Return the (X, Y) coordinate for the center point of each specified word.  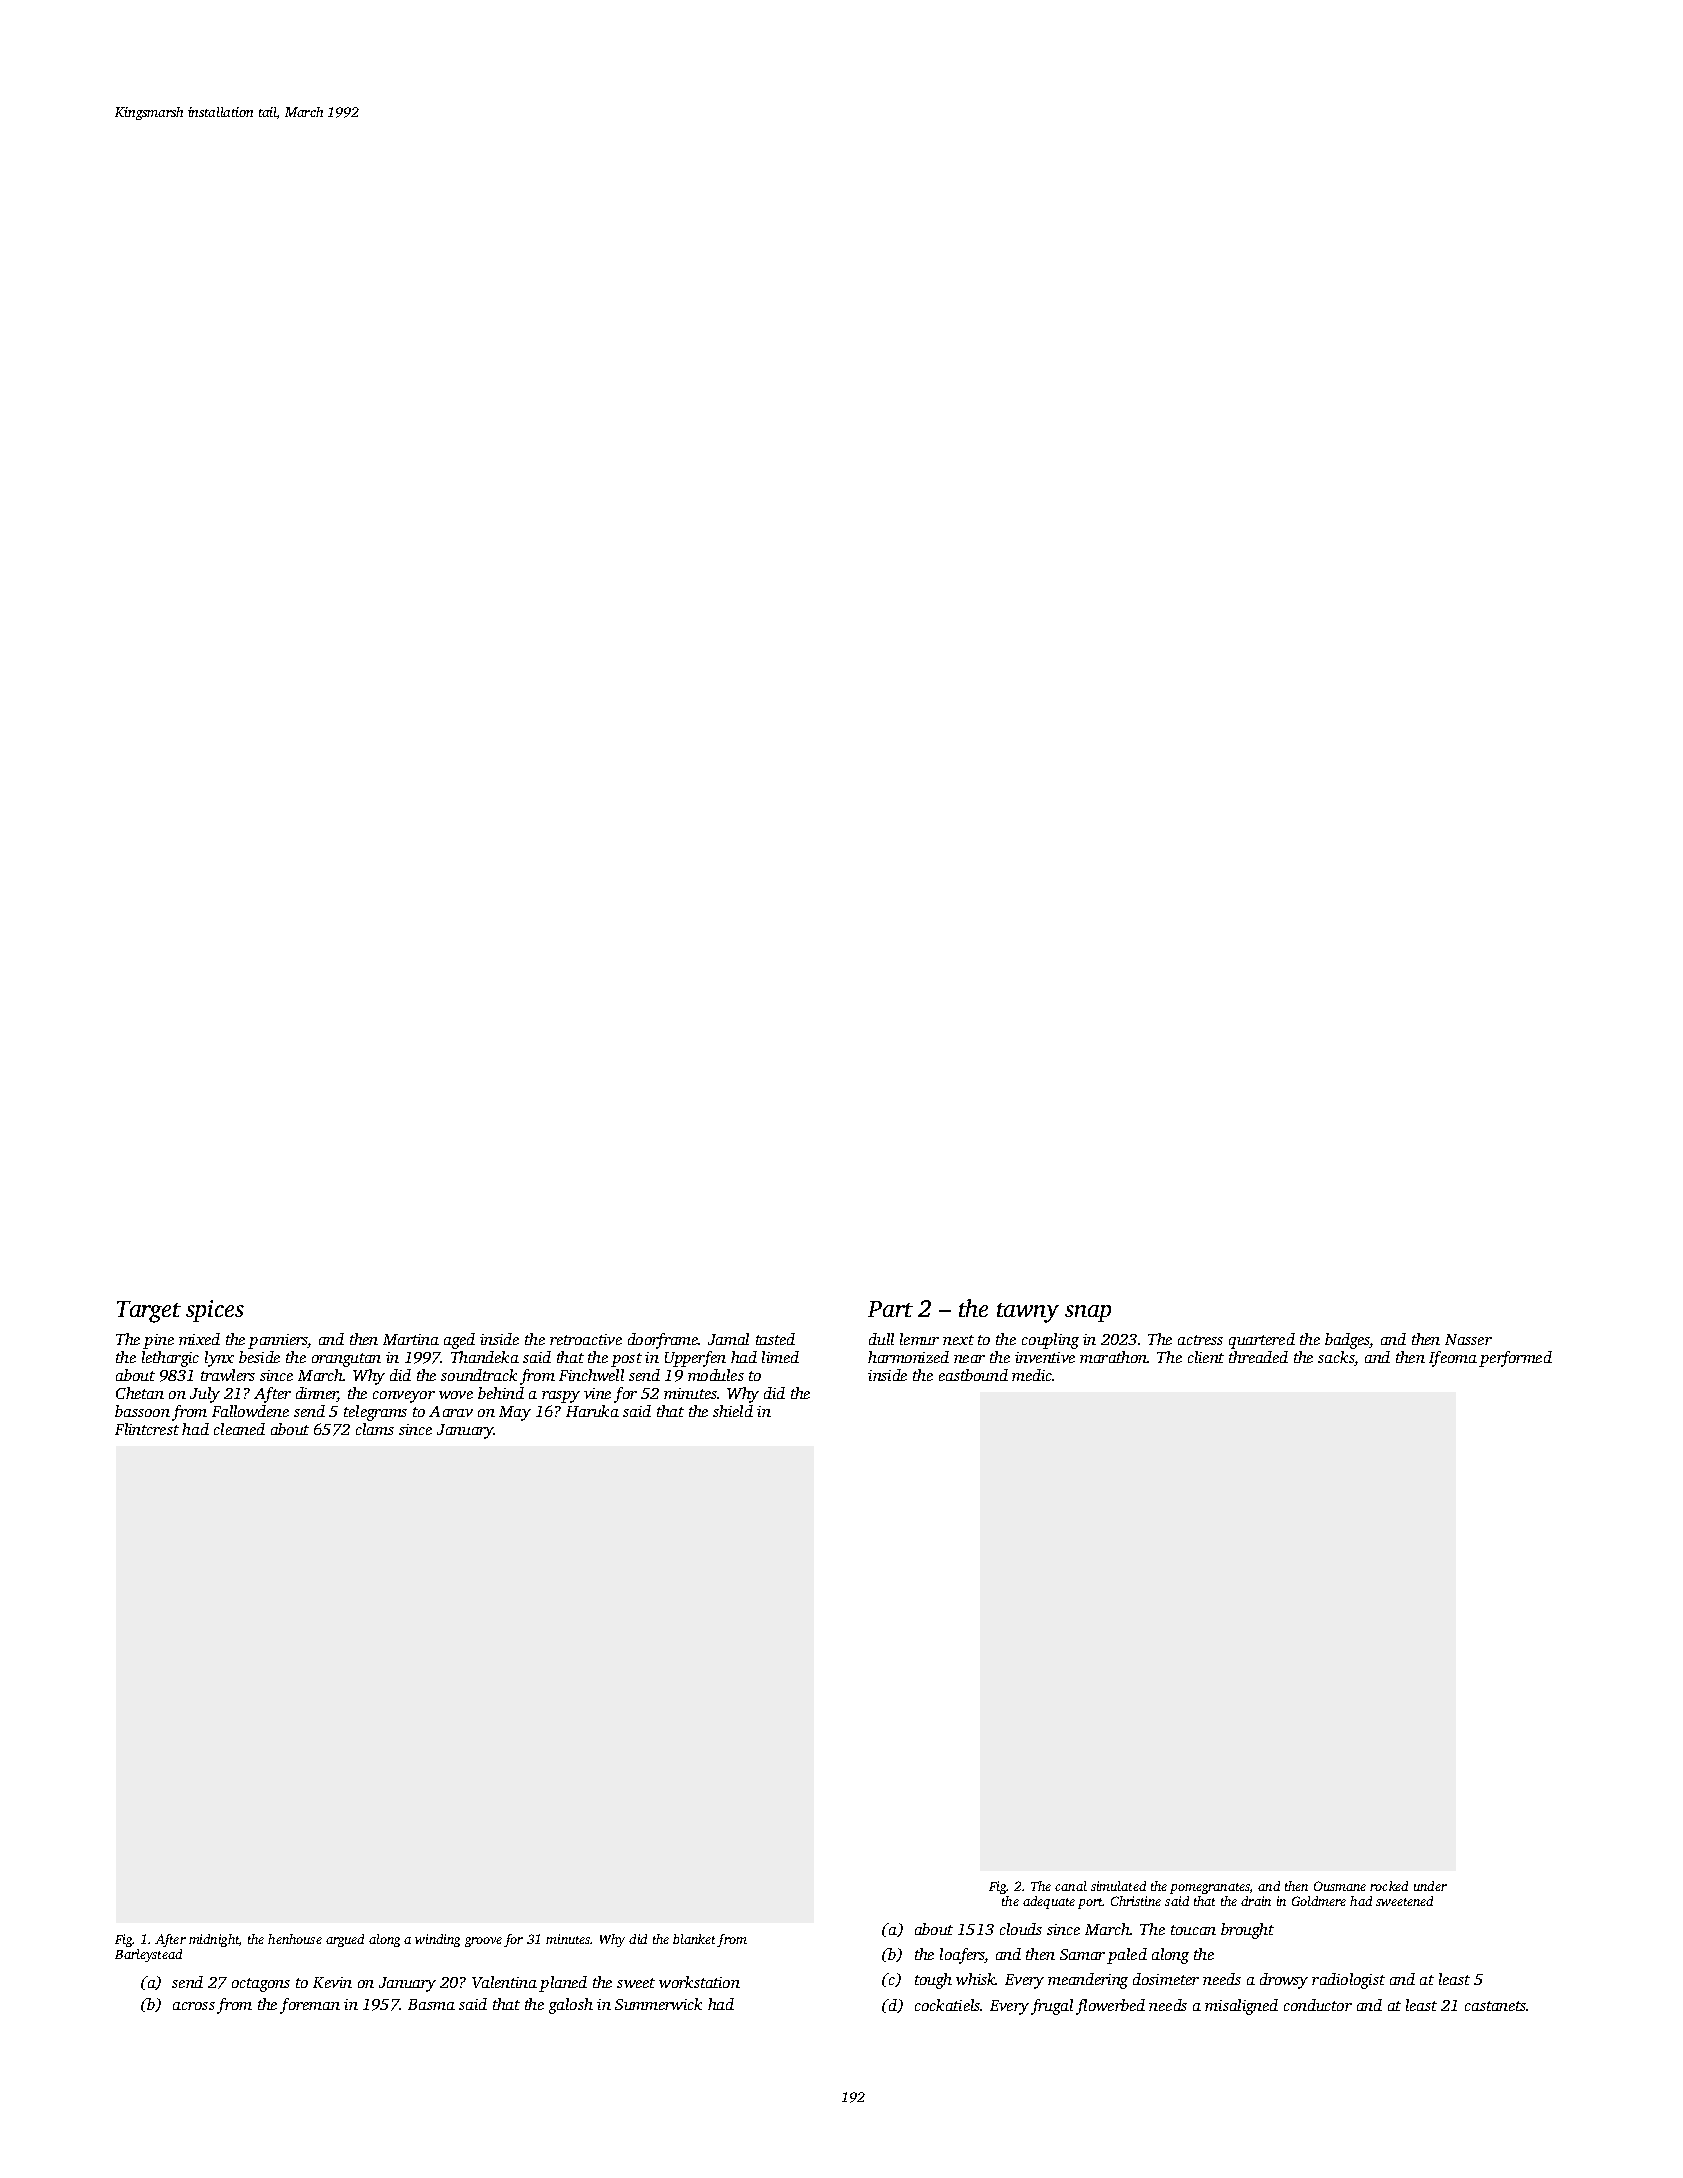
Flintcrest (147, 1429)
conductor (1318, 2005)
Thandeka (485, 1357)
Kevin (332, 1982)
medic (1032, 1375)
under (1430, 1886)
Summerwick (658, 2004)
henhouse (295, 1939)
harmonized (908, 1357)
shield (733, 1411)
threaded (1258, 1357)
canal (1071, 1886)
